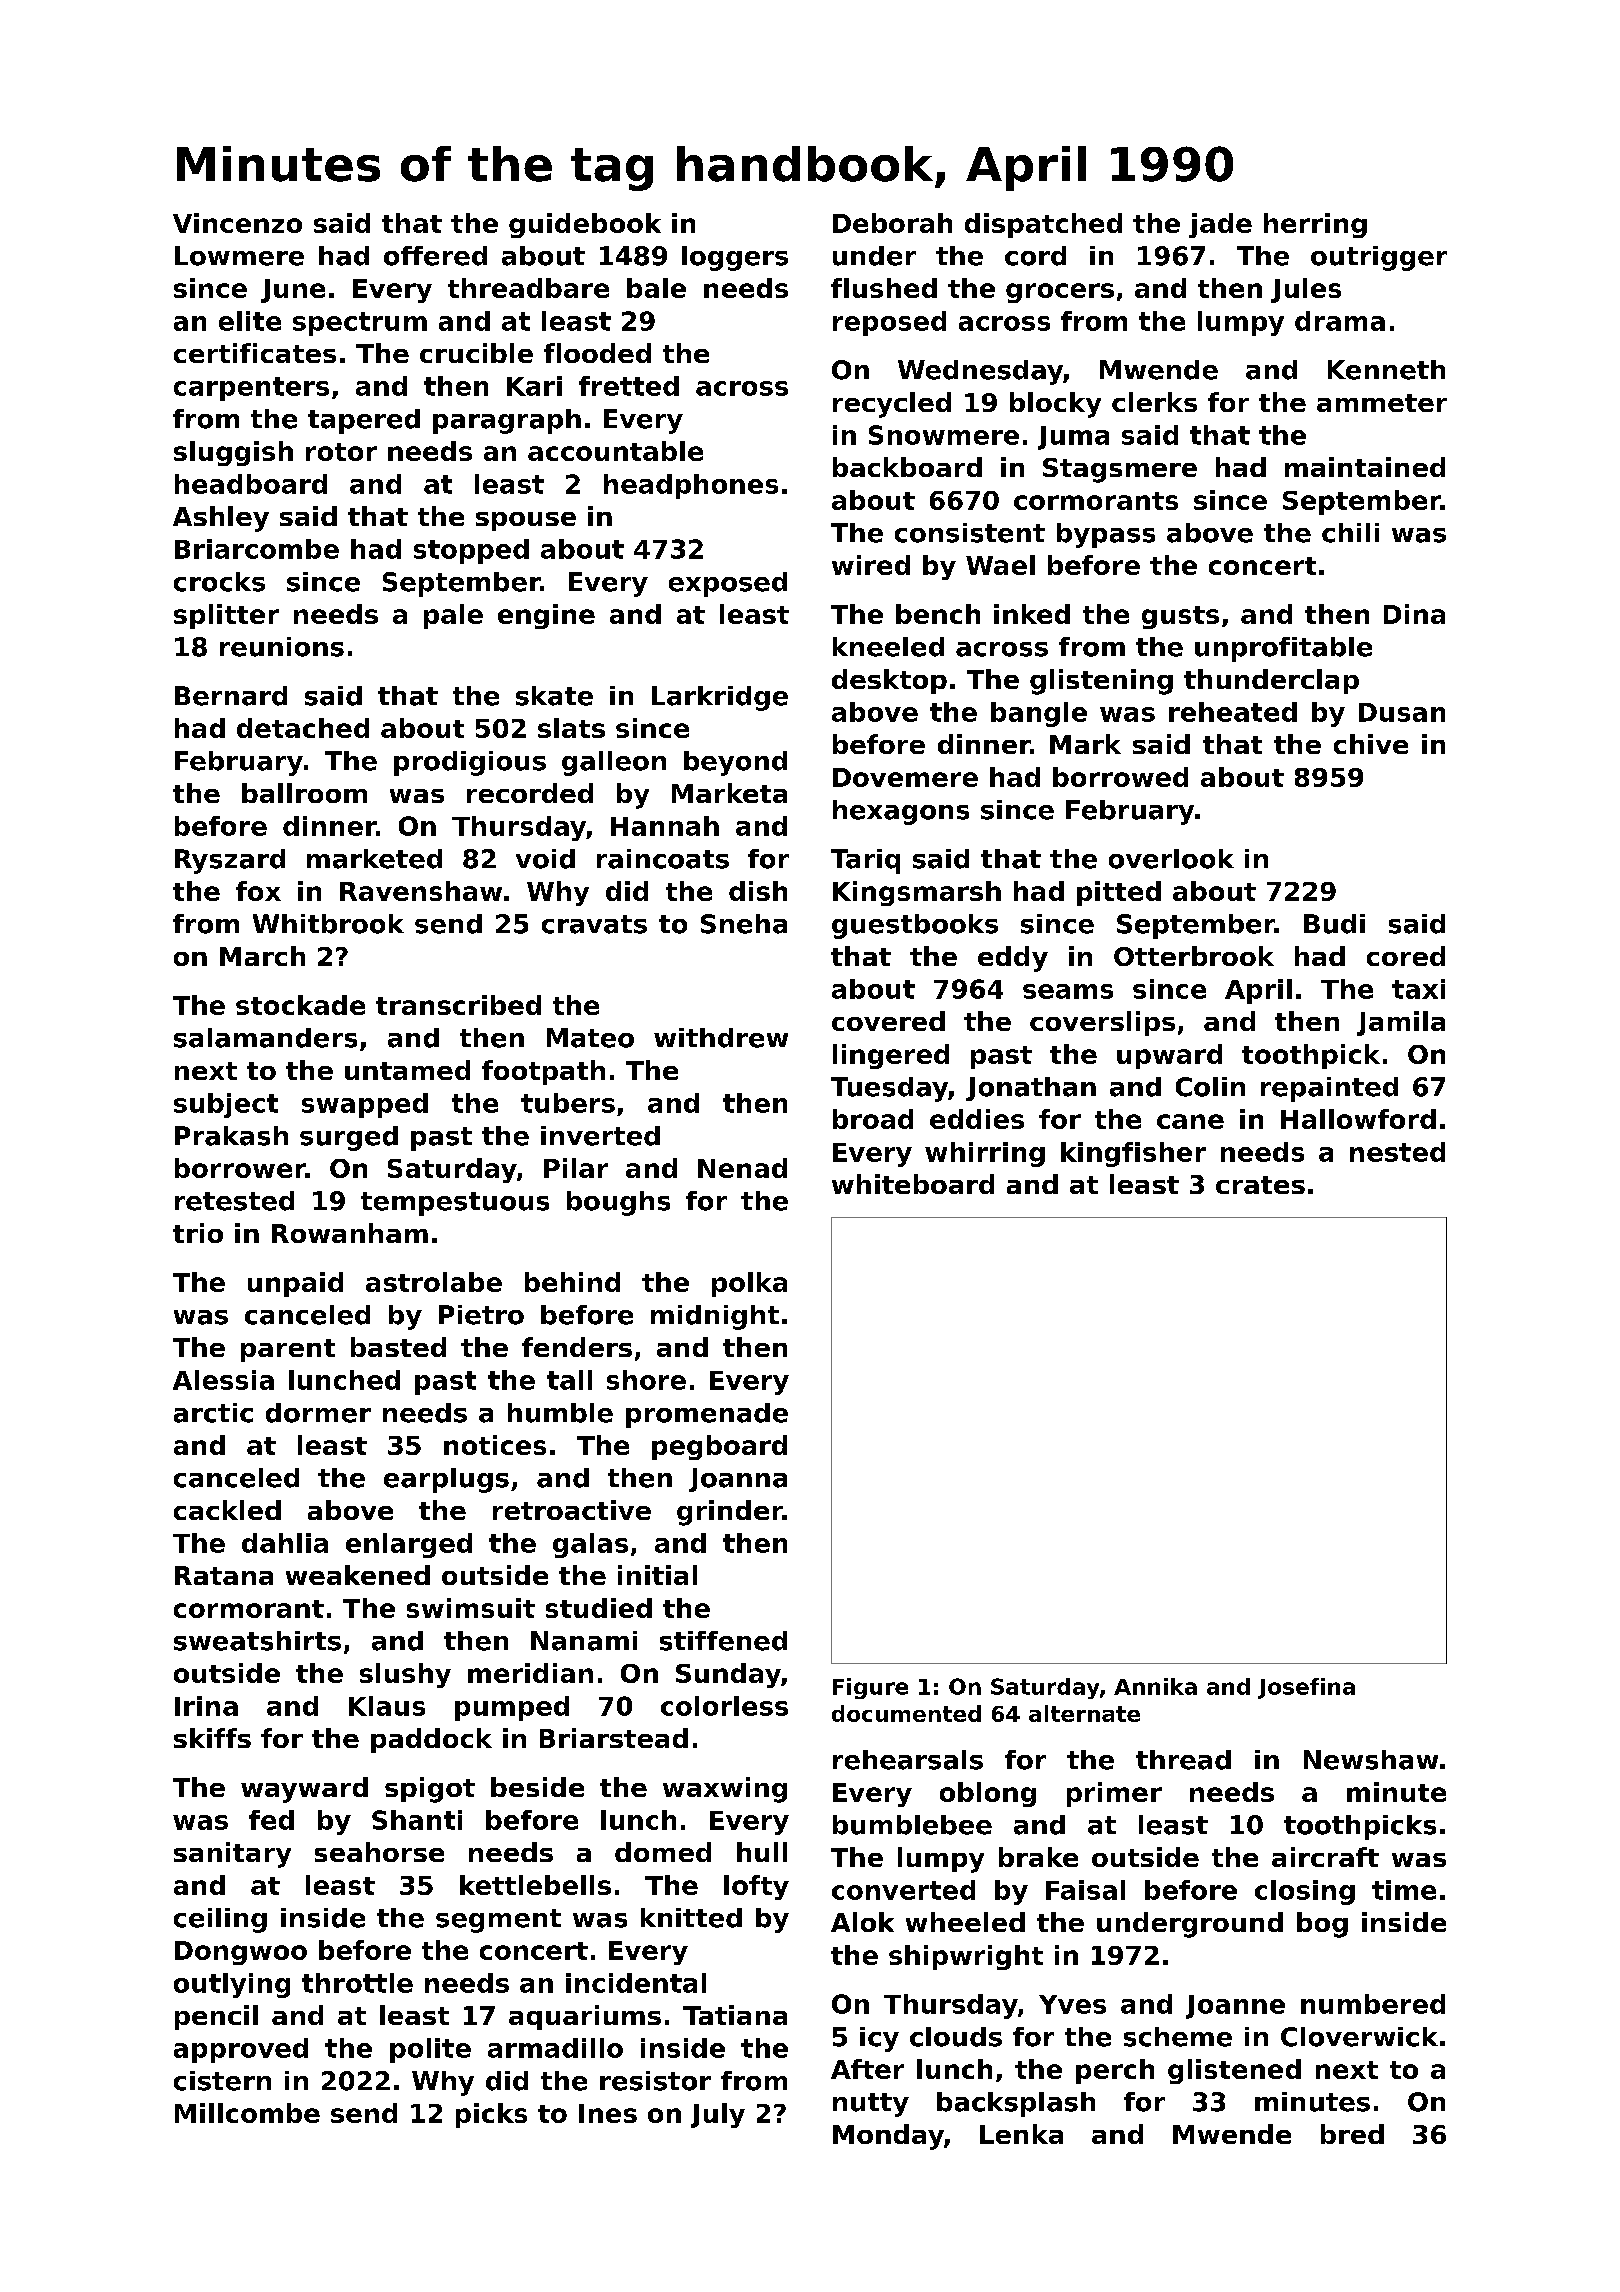 This screenshot has width=1620, height=2292. Describe the element at coordinates (738, 1480) in the screenshot. I see `Joanna` at that location.
